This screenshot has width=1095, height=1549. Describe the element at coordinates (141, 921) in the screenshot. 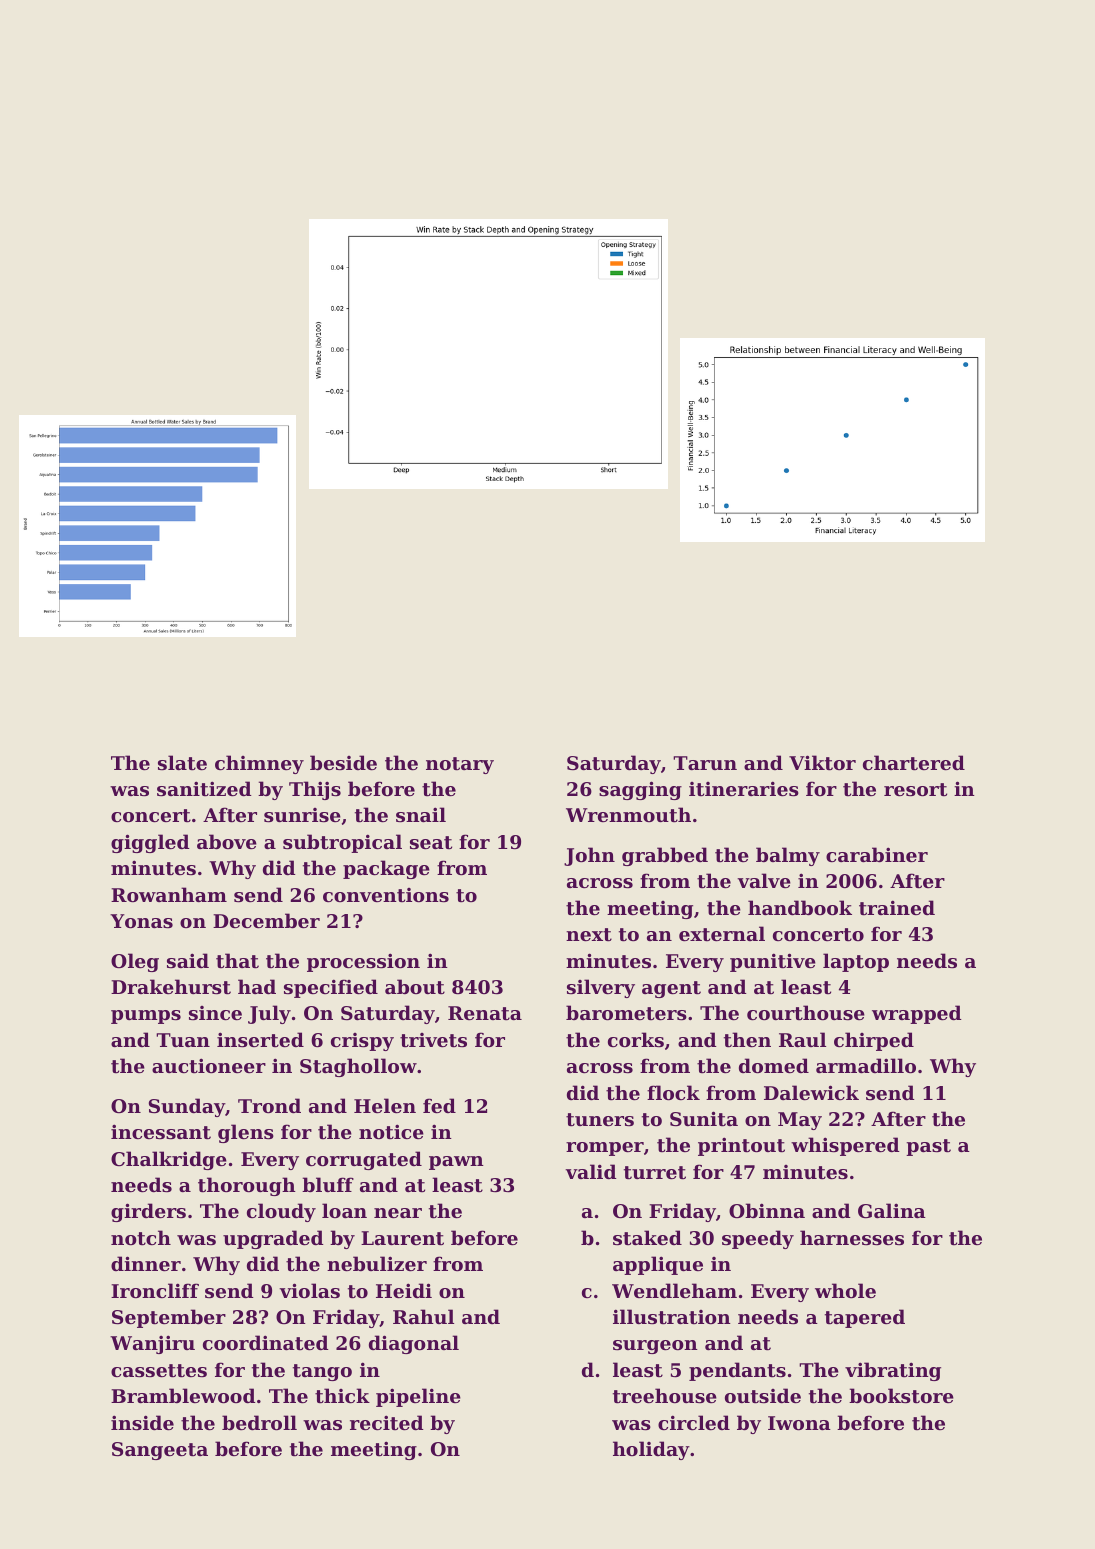

I see `Yonas` at that location.
